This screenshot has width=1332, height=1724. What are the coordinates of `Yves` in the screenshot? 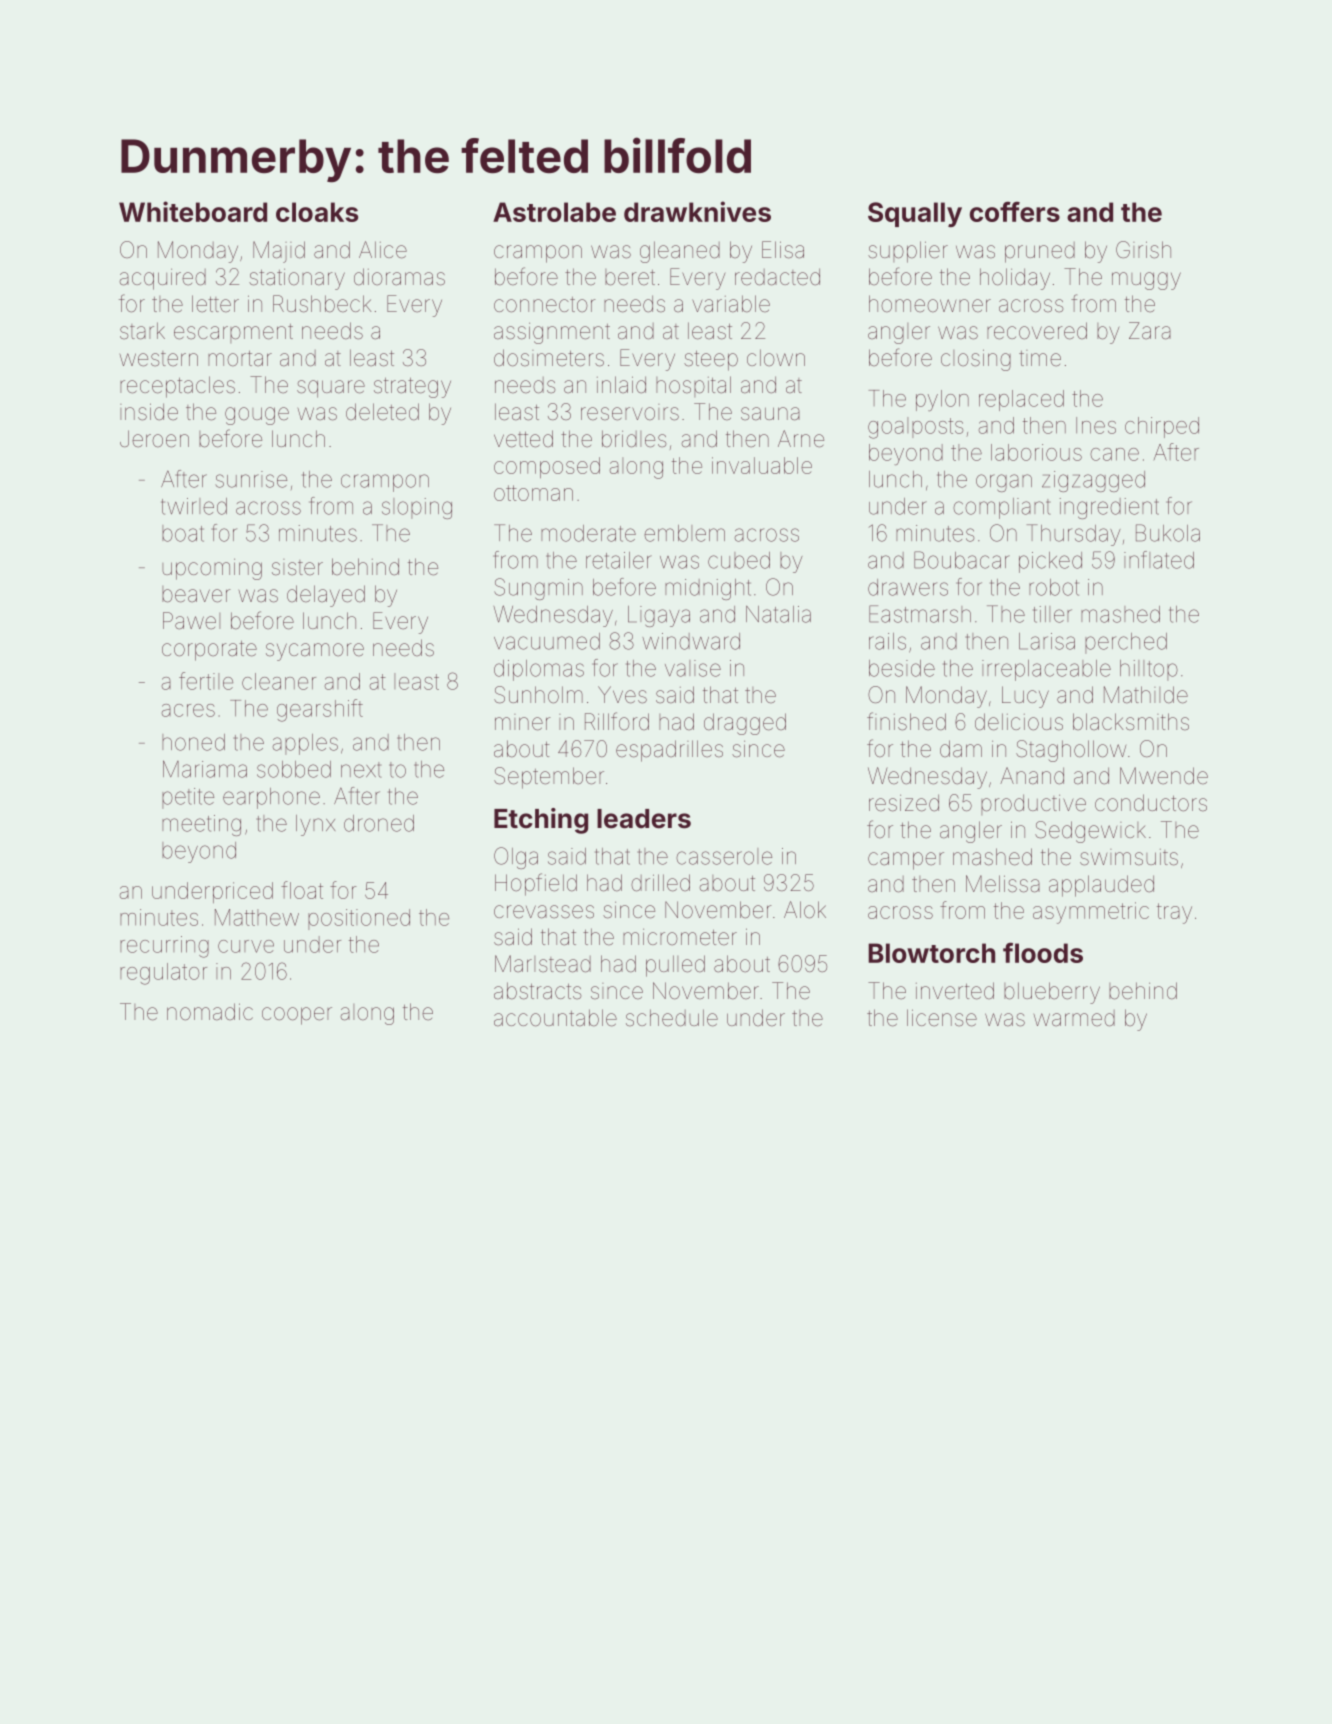 It's located at (622, 695).
